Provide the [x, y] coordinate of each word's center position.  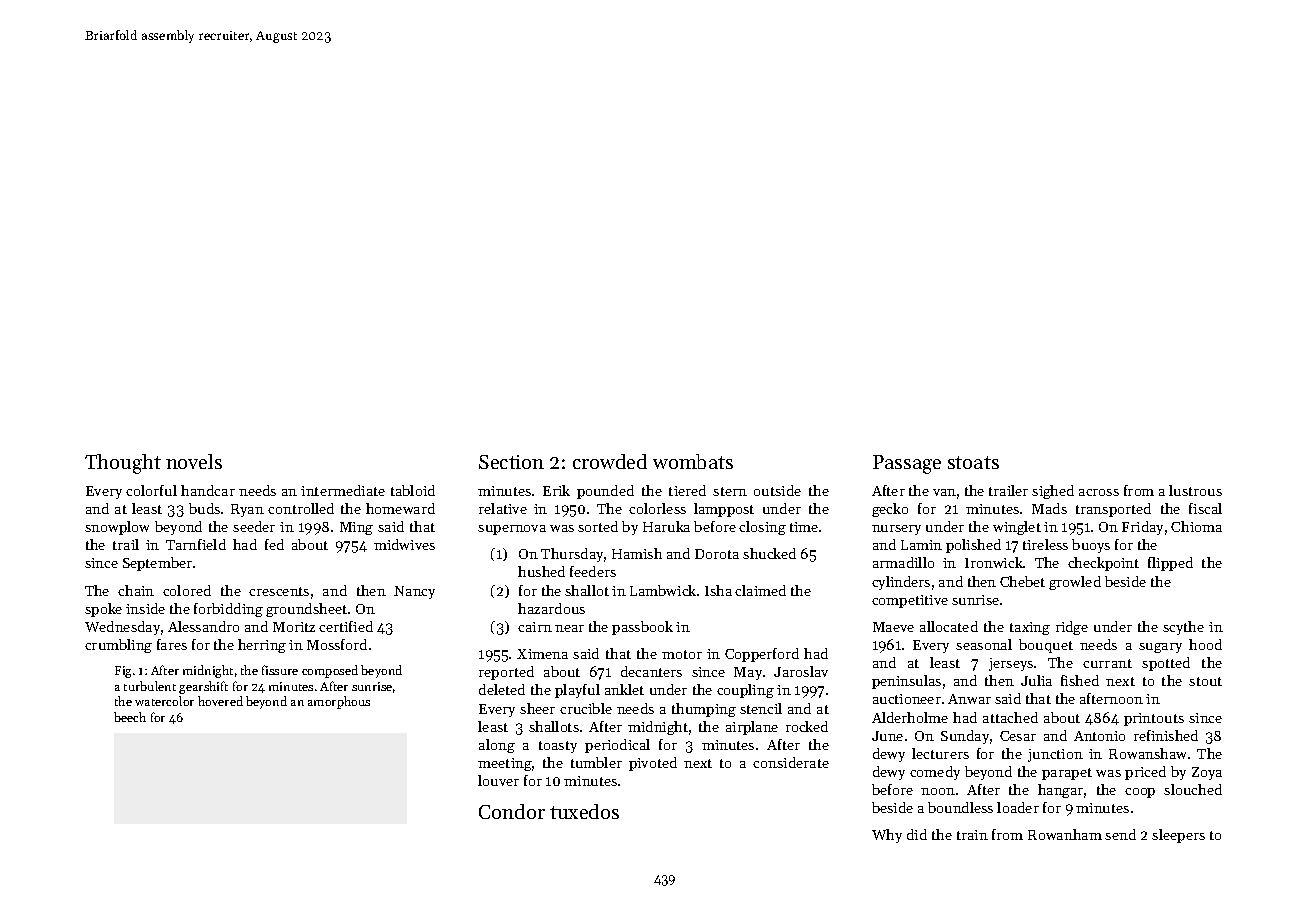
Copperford [762, 655]
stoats [973, 462]
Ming [356, 528]
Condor [512, 811]
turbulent [150, 686]
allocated [949, 626]
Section [511, 462]
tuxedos [584, 811]
